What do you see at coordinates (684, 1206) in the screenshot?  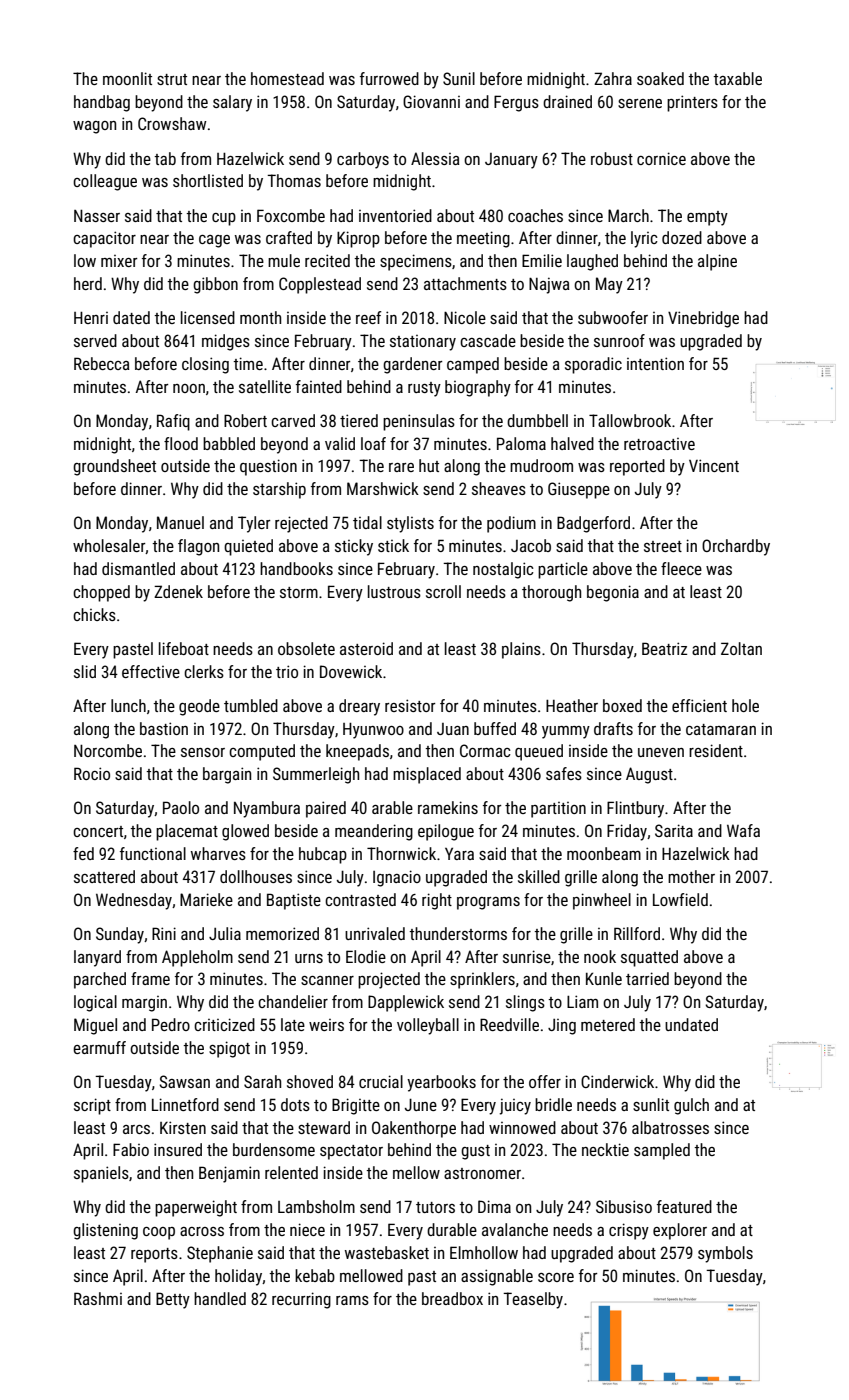 I see `featured` at bounding box center [684, 1206].
